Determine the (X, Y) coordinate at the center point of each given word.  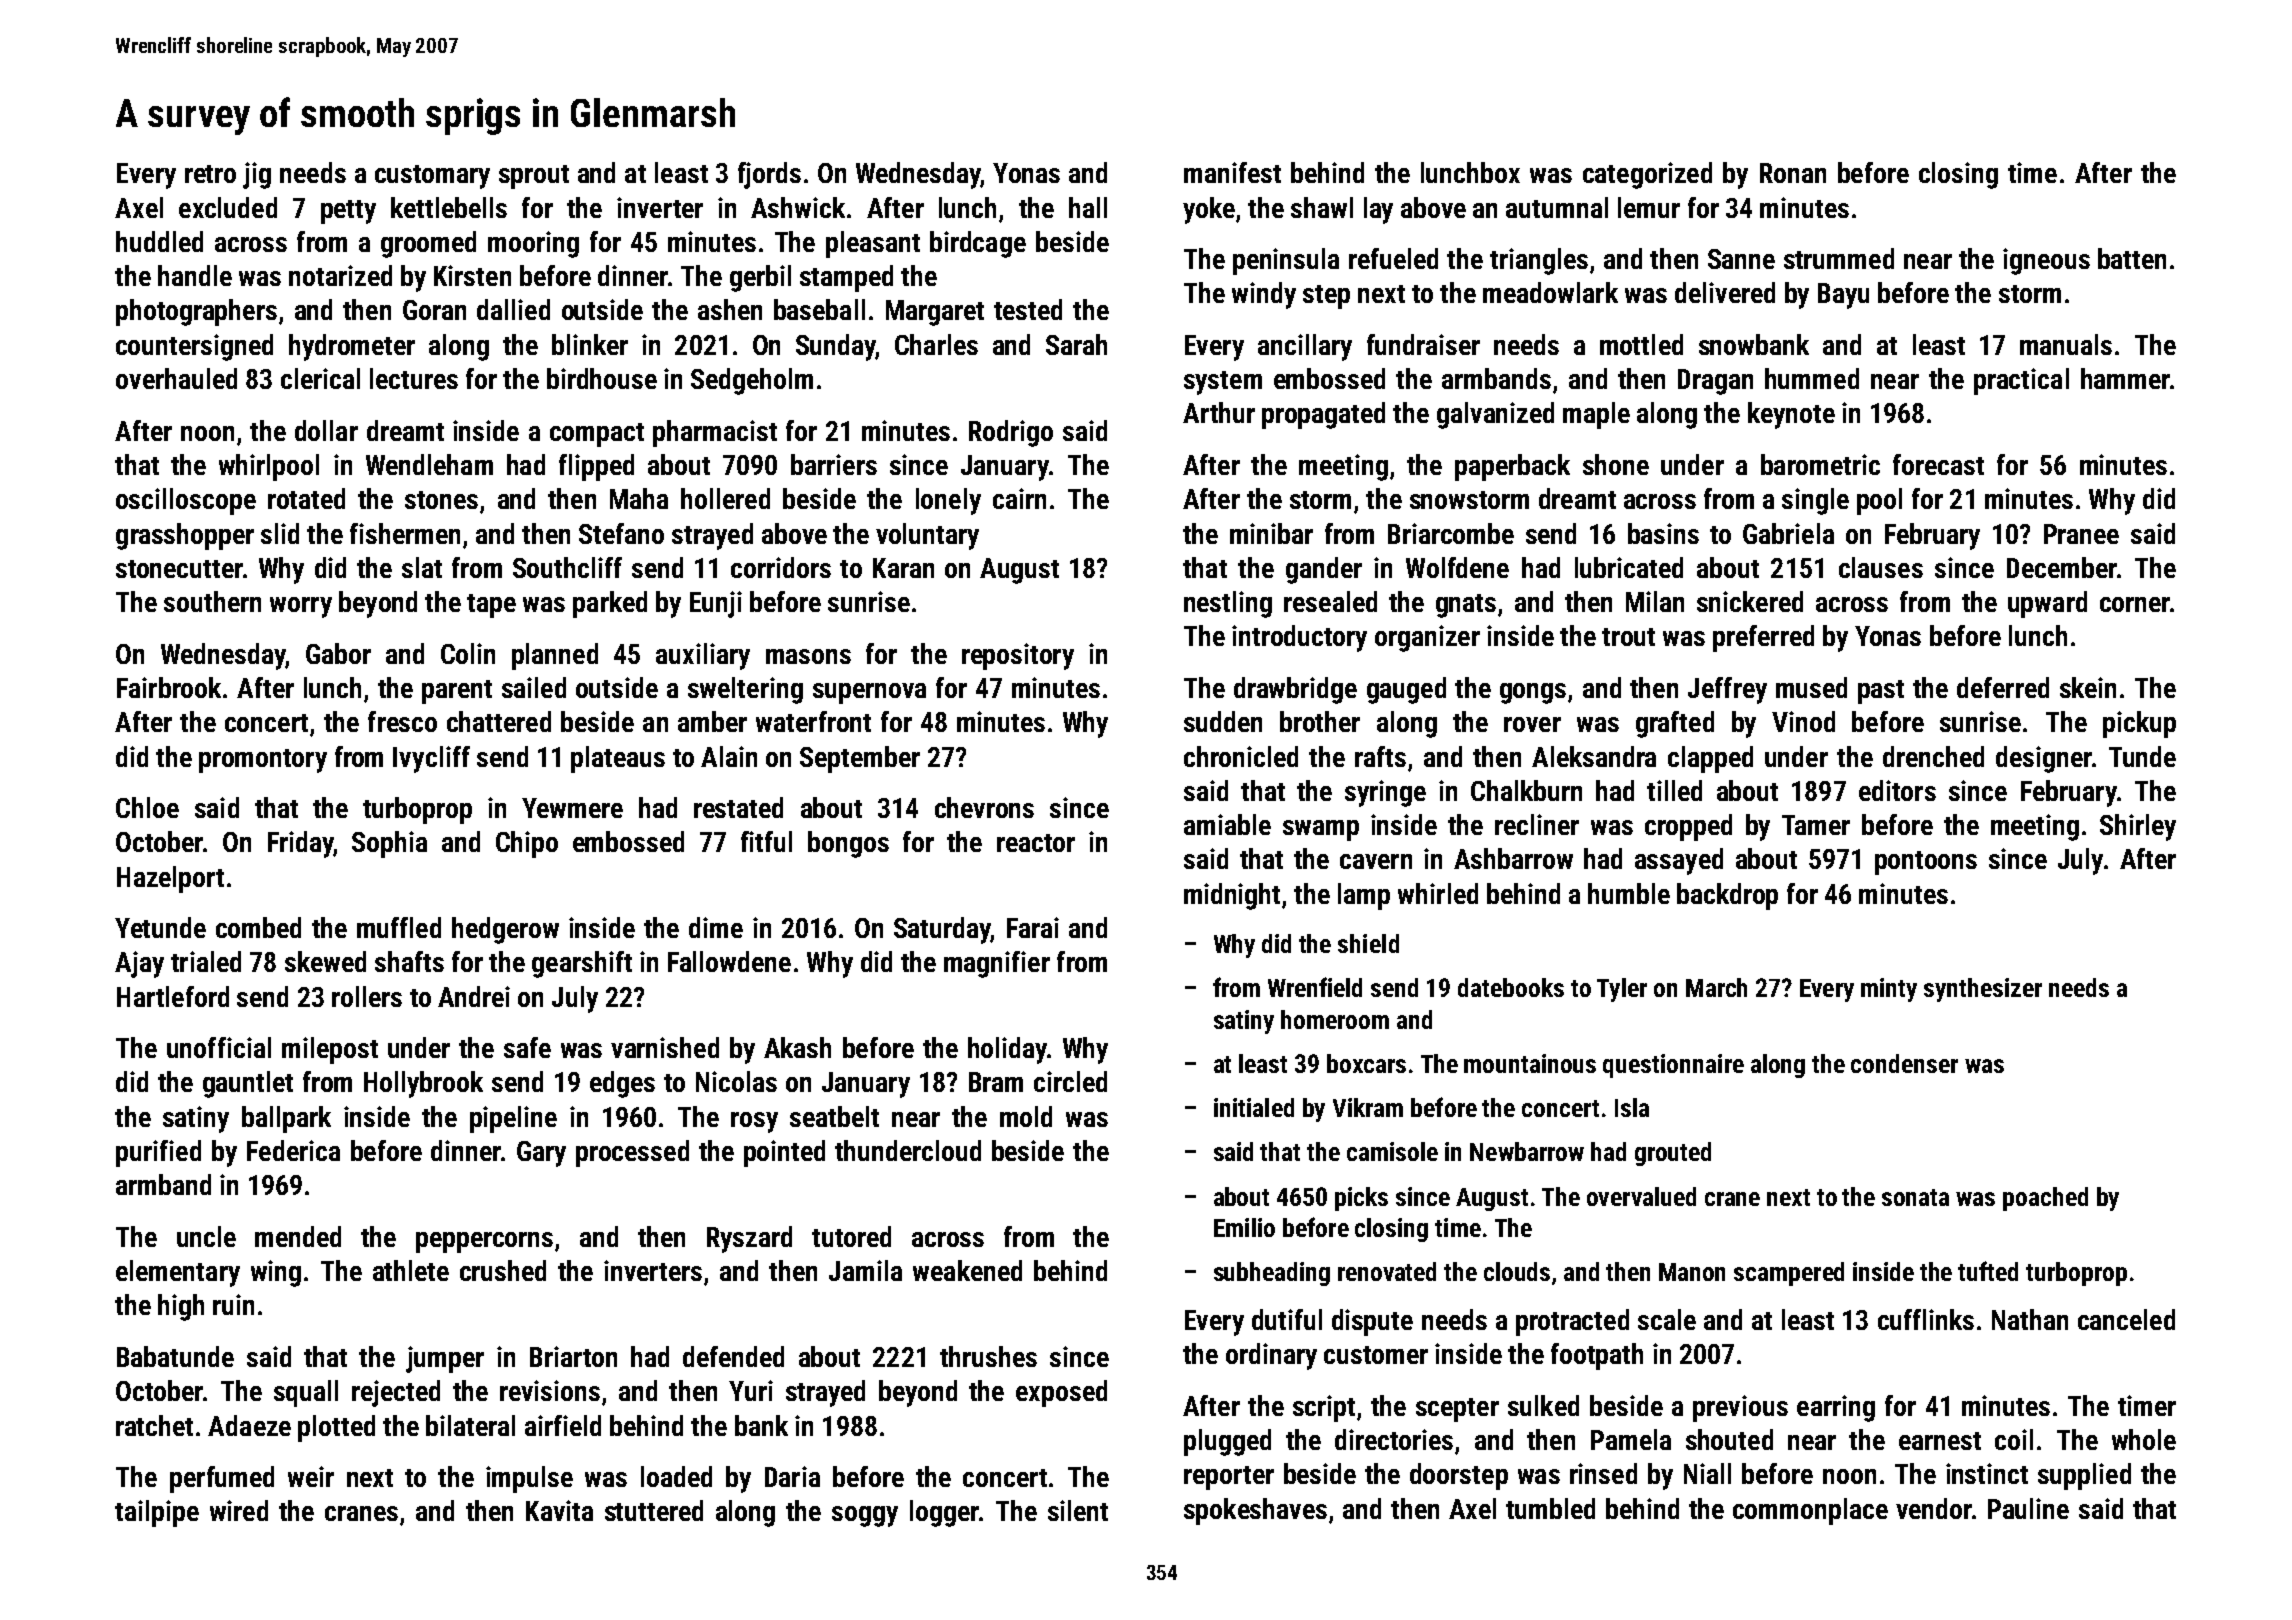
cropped (1688, 827)
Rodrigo (1011, 433)
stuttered (654, 1510)
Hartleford (173, 996)
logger (944, 1513)
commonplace (1810, 1511)
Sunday (836, 347)
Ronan (1793, 173)
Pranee (2081, 534)
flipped (596, 467)
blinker (590, 344)
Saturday (942, 930)
